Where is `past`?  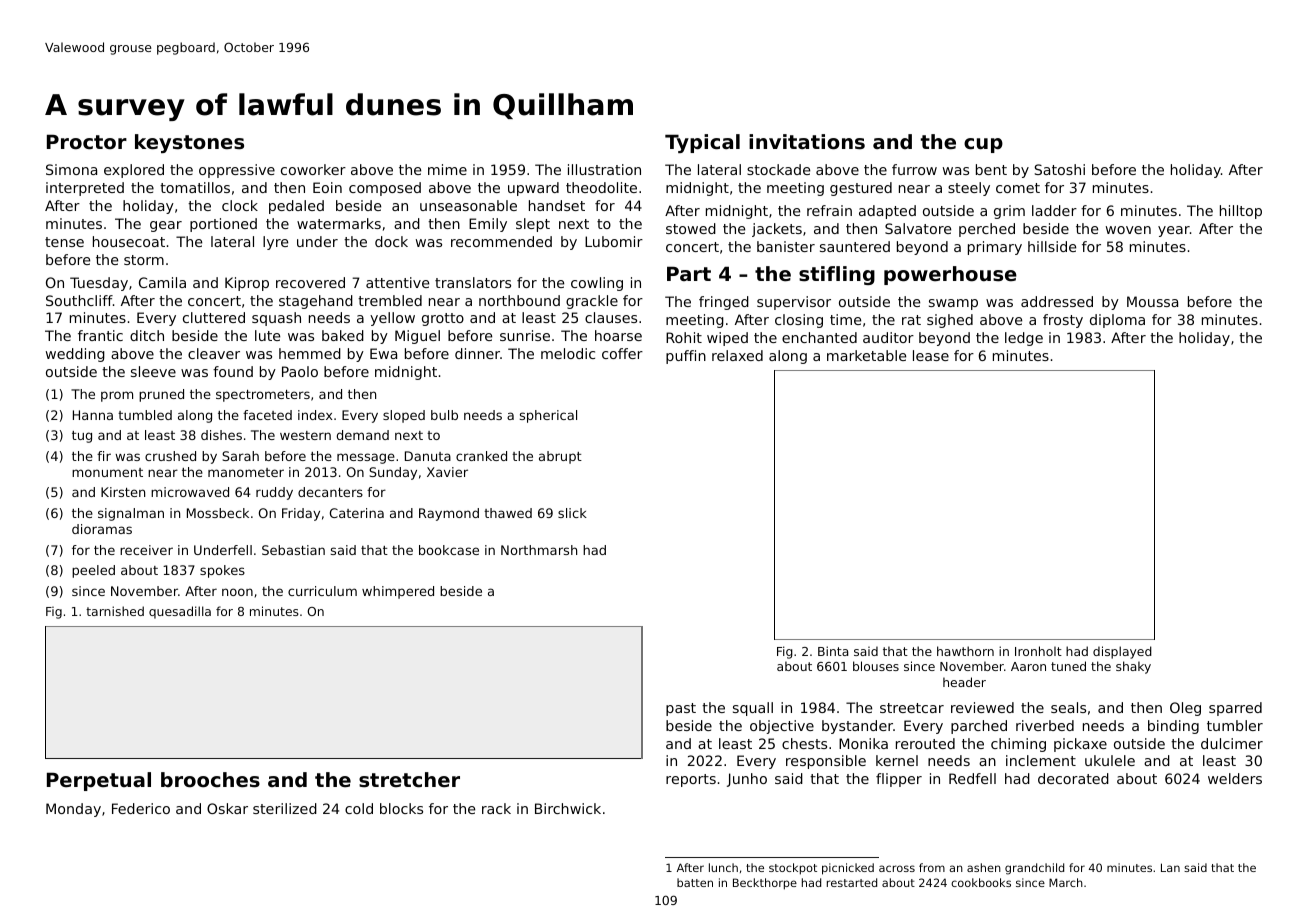 past is located at coordinates (681, 709).
